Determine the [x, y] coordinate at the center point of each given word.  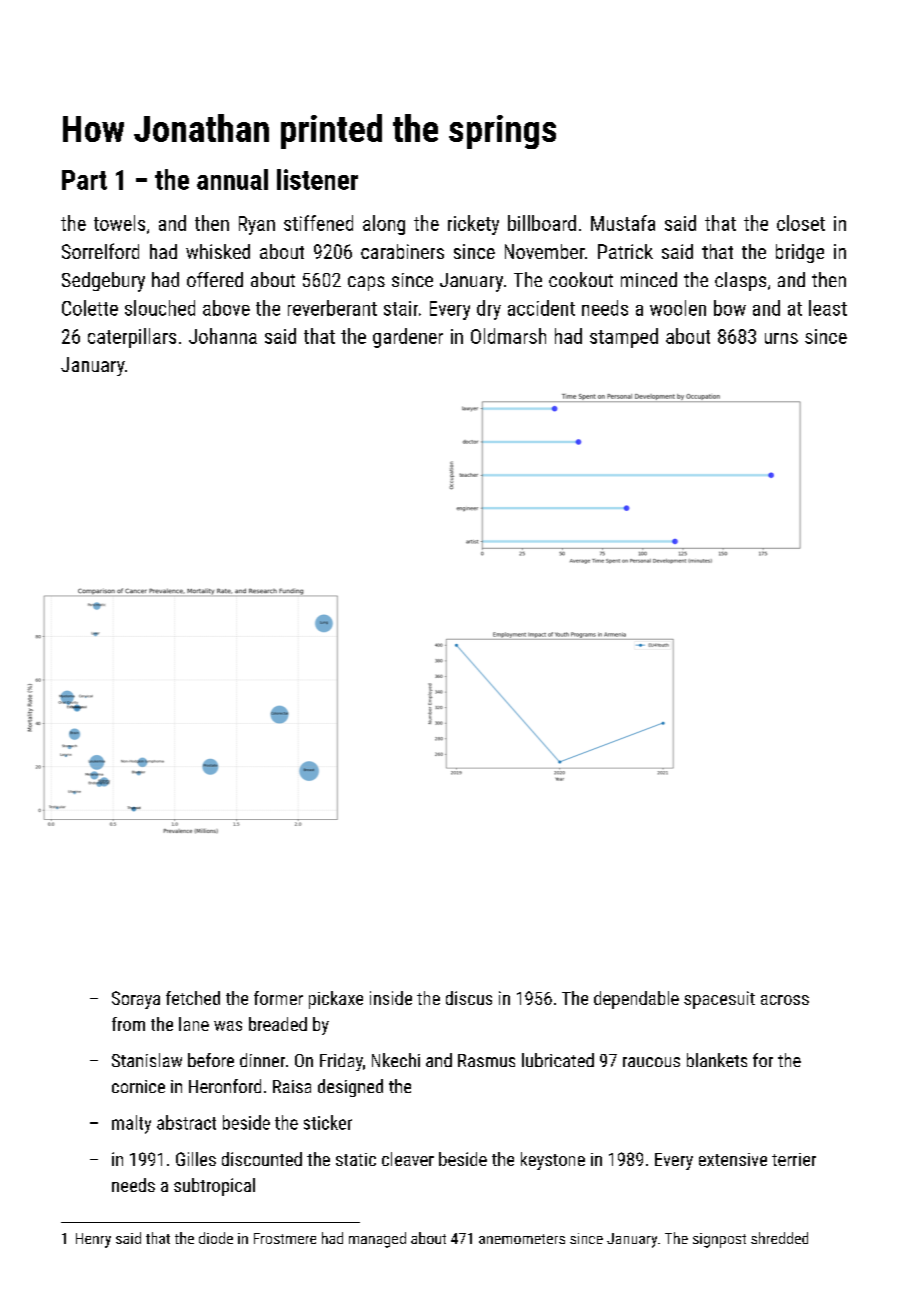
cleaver [408, 1159]
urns [781, 338]
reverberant [332, 308]
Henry [93, 1240]
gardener [408, 338]
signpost [719, 1240]
